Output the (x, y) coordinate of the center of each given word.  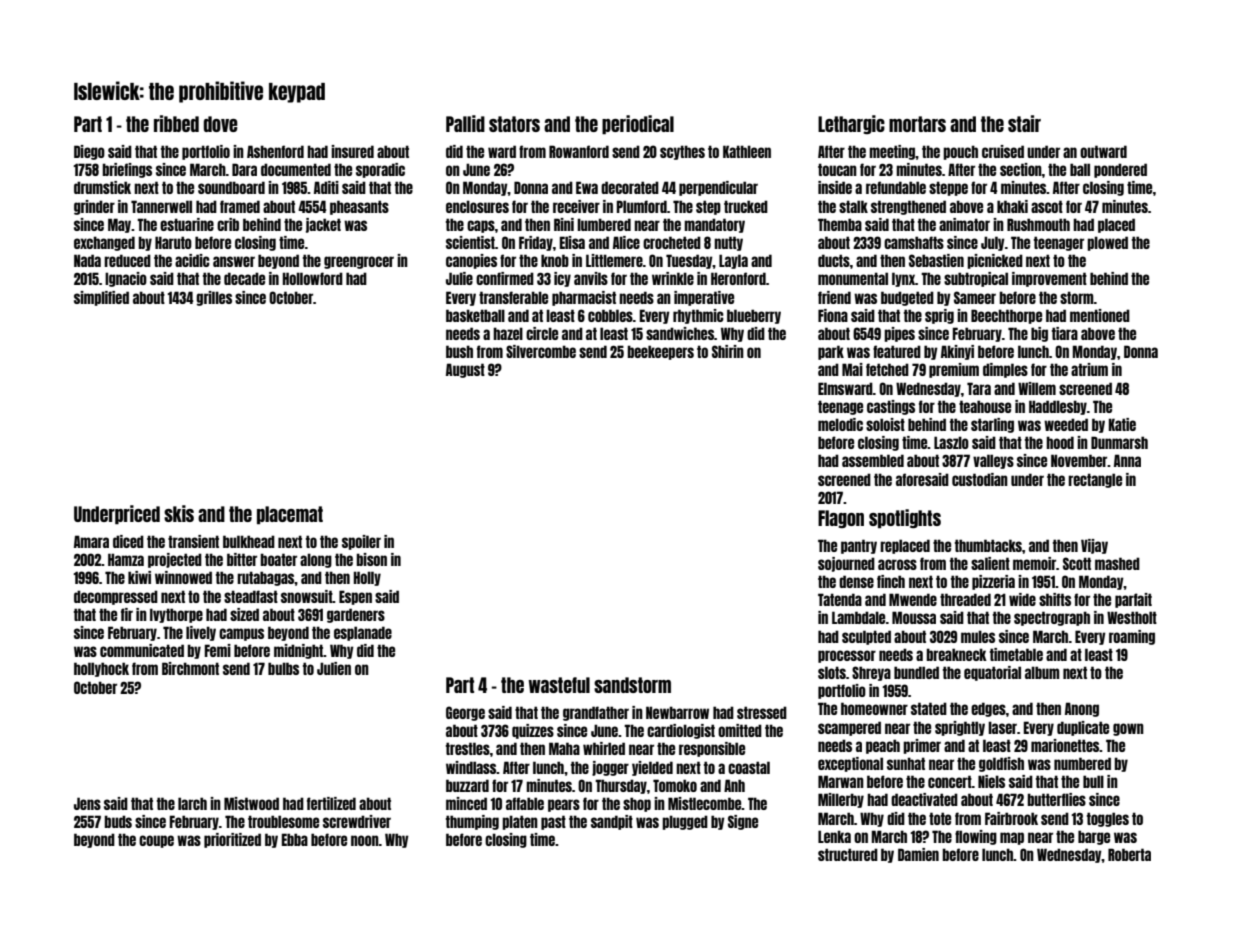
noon (365, 840)
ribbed (176, 123)
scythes (682, 152)
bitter (242, 559)
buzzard (467, 785)
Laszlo (951, 442)
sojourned (846, 564)
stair (1024, 123)
